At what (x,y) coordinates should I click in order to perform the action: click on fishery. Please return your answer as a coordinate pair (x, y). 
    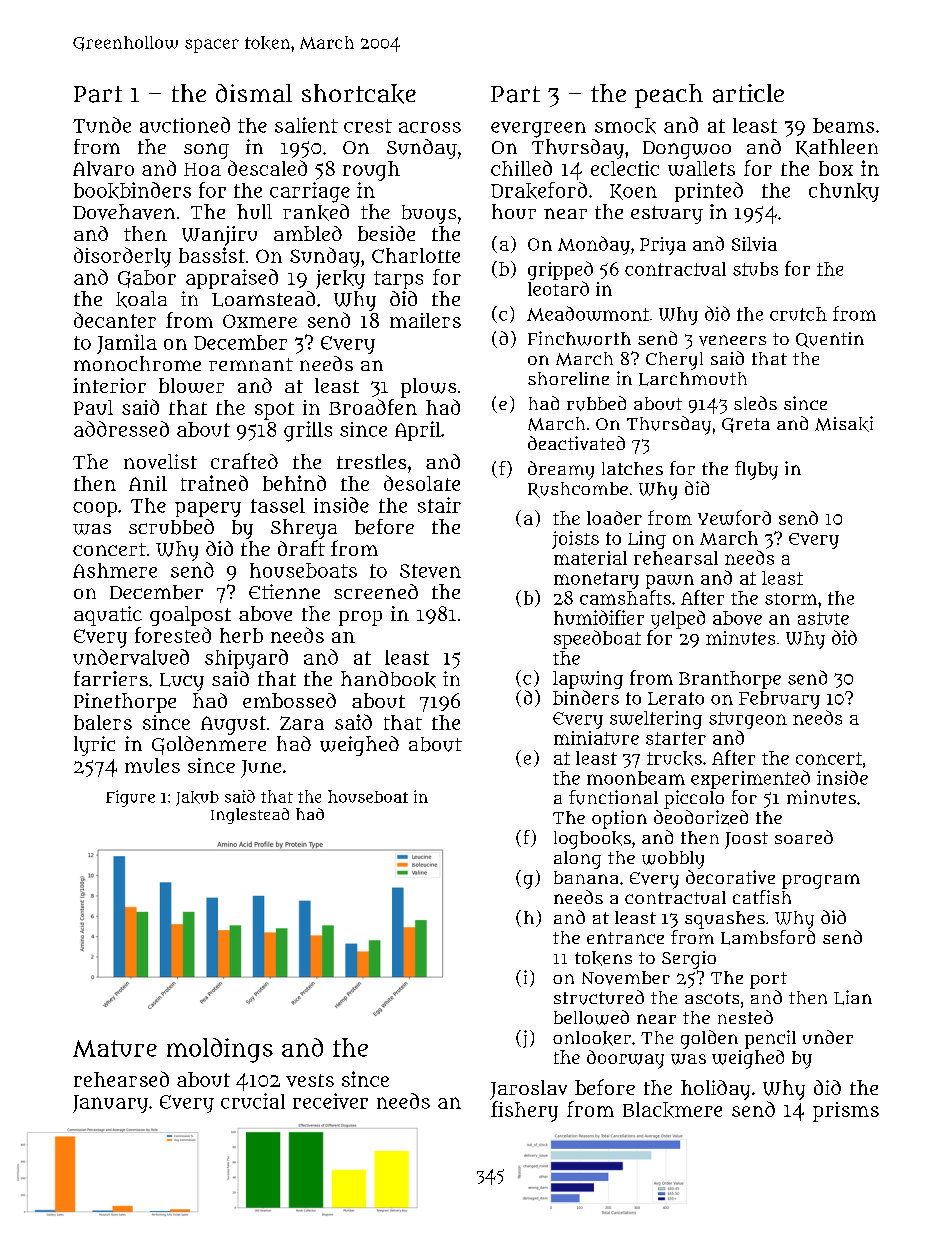
    Looking at the image, I should click on (524, 1111).
